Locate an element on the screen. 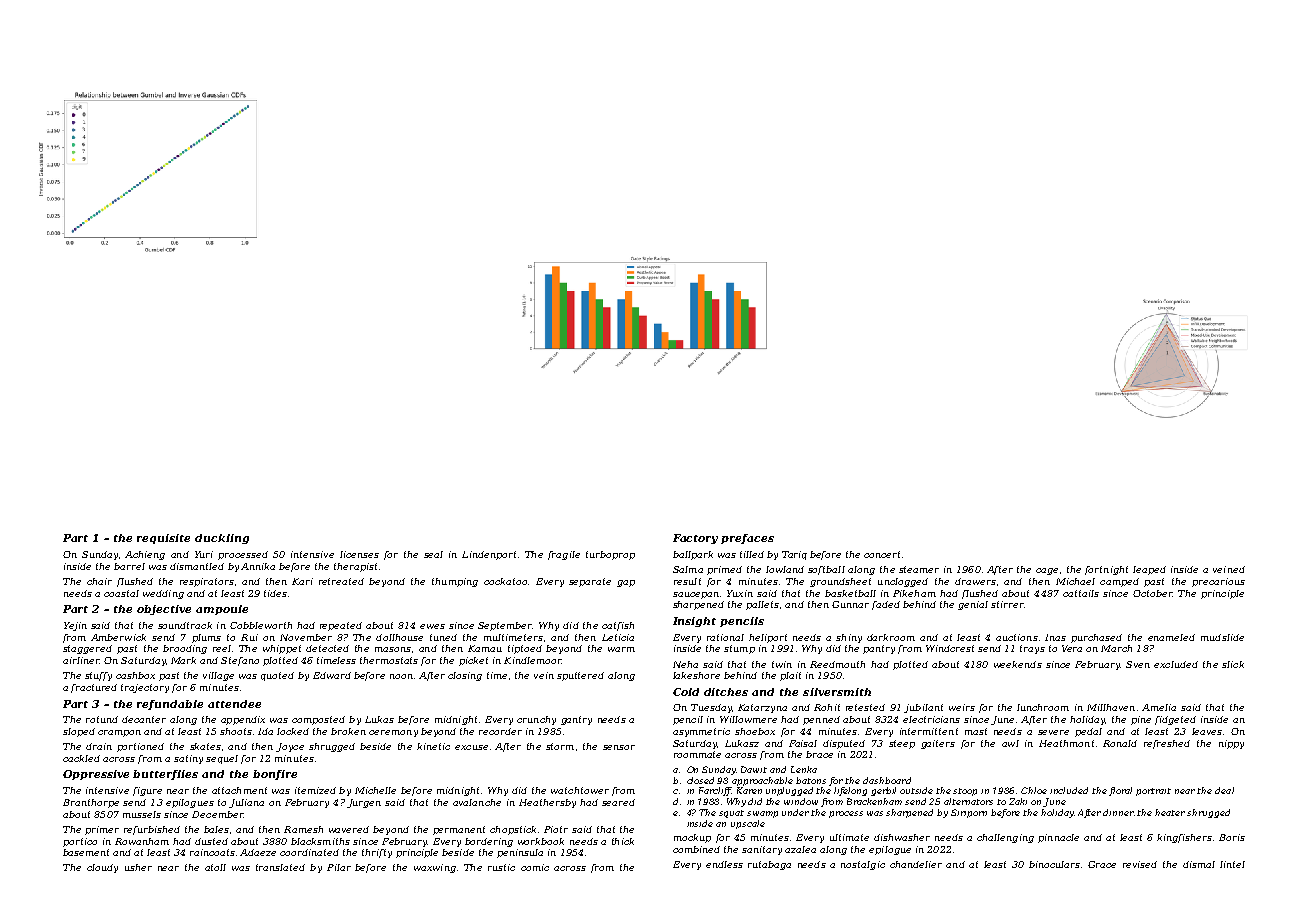 The image size is (1308, 924). slick is located at coordinates (1233, 664).
